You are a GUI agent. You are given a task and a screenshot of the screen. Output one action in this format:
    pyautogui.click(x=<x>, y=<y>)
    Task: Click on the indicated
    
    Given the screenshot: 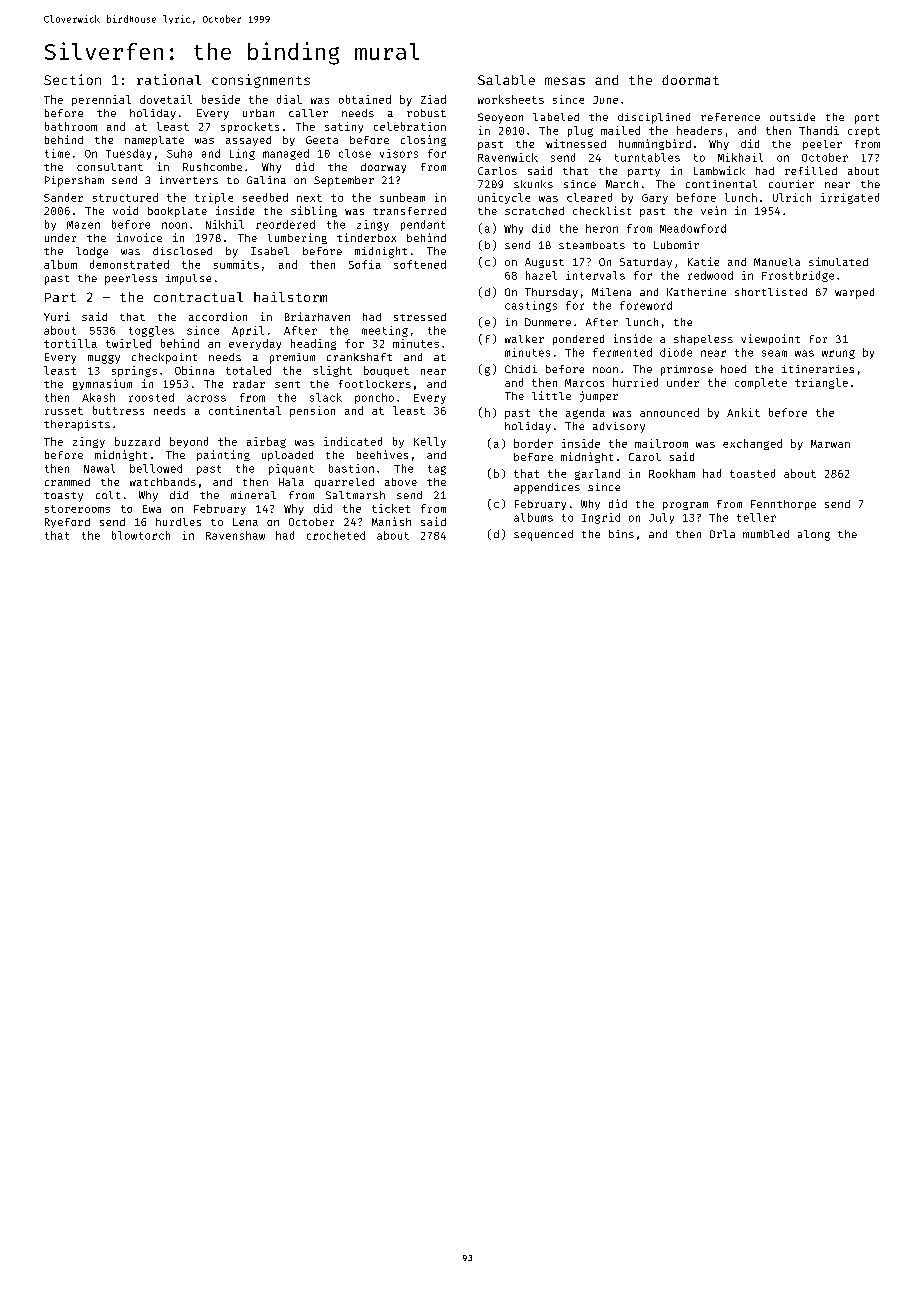 What is the action you would take?
    pyautogui.click(x=353, y=441)
